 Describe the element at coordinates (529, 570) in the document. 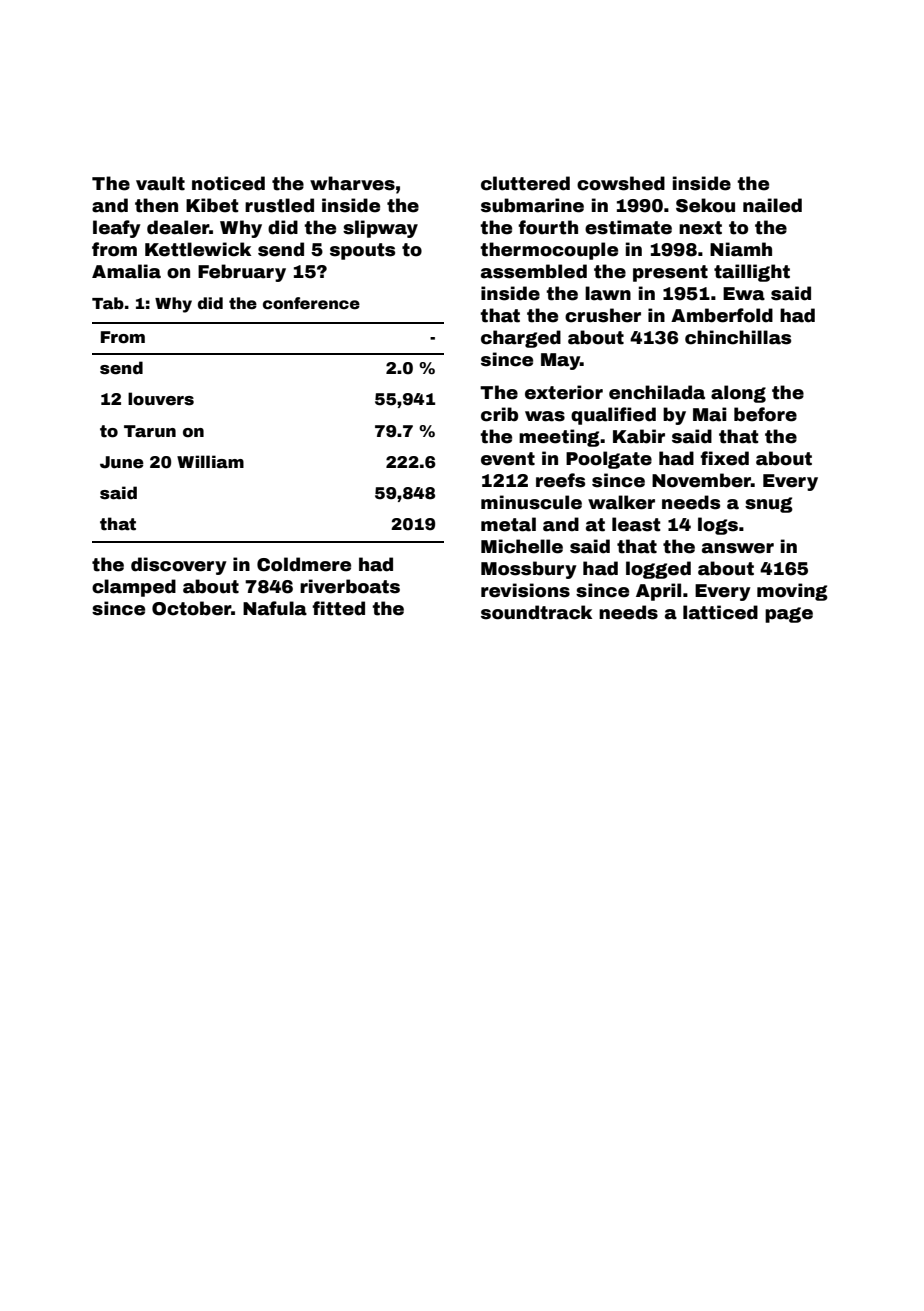

I see `Mossbury` at that location.
